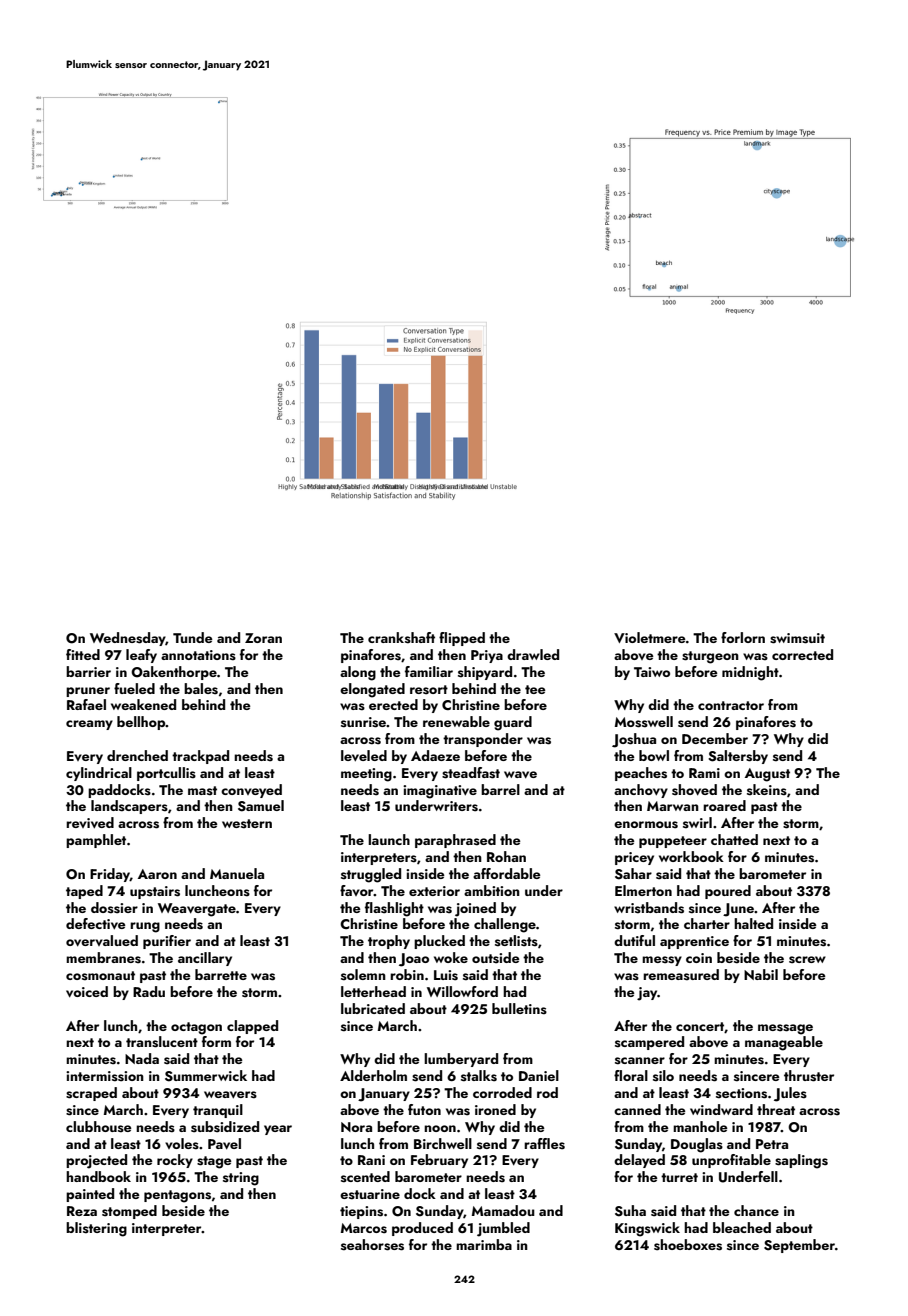 Image resolution: width=908 pixels, height=1316 pixels. Describe the element at coordinates (641, 791) in the screenshot. I see `anchovy` at that location.
